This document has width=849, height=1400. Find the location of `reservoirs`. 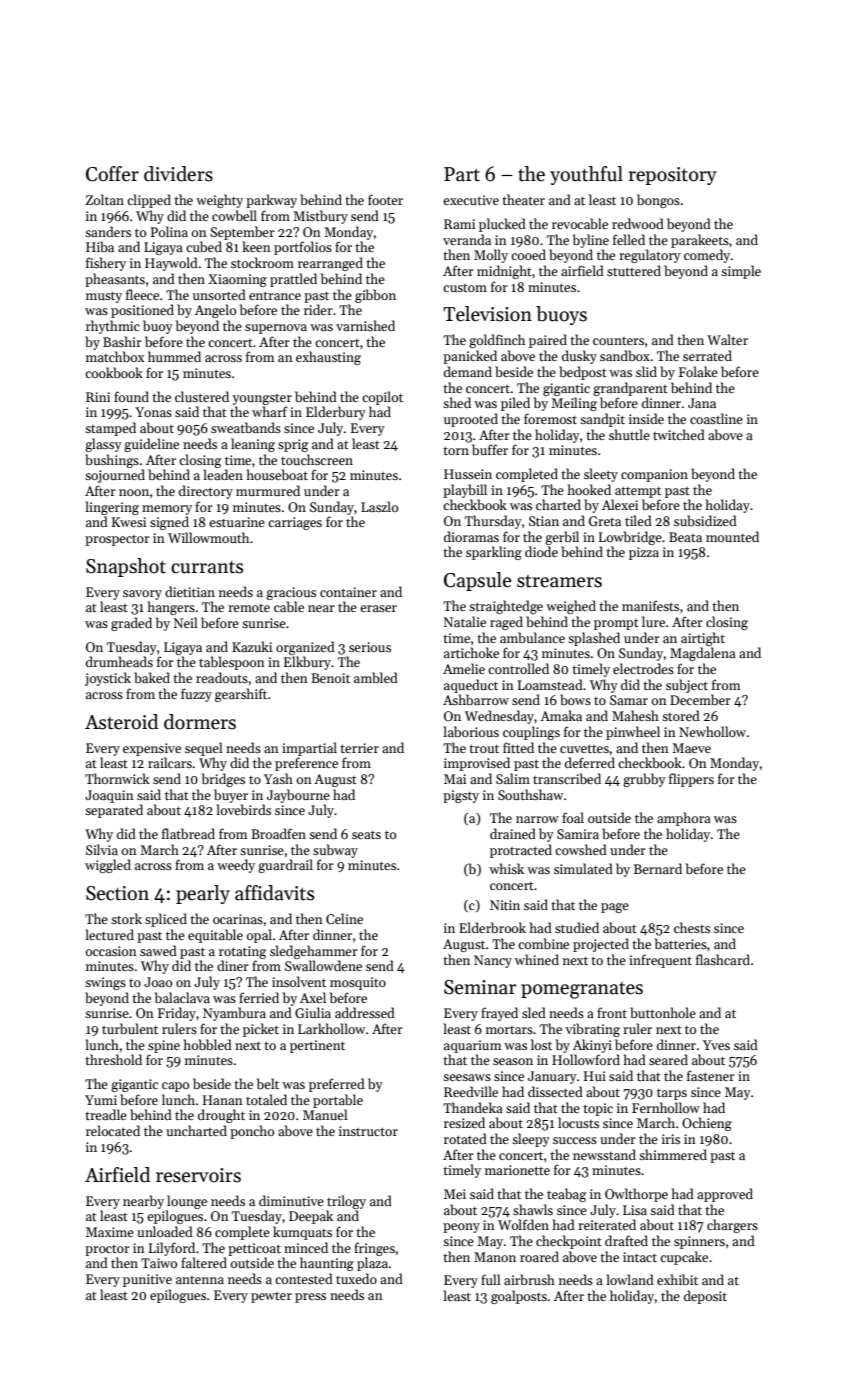

reservoirs is located at coordinates (198, 1175).
